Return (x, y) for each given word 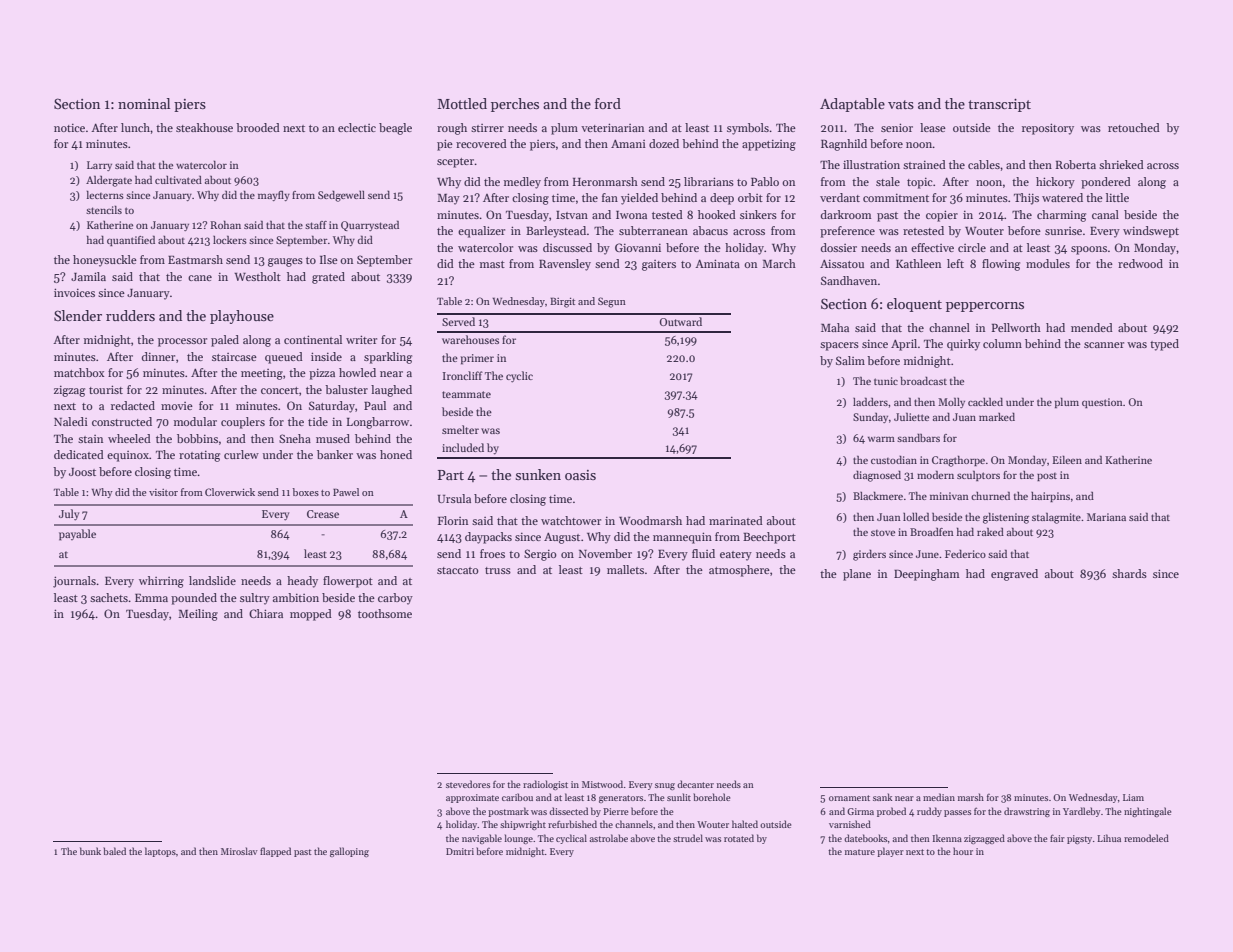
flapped (275, 852)
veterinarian (612, 127)
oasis (580, 475)
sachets (109, 597)
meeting (262, 374)
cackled (985, 402)
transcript (999, 105)
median (939, 797)
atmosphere (739, 571)
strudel (688, 838)
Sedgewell (341, 196)
